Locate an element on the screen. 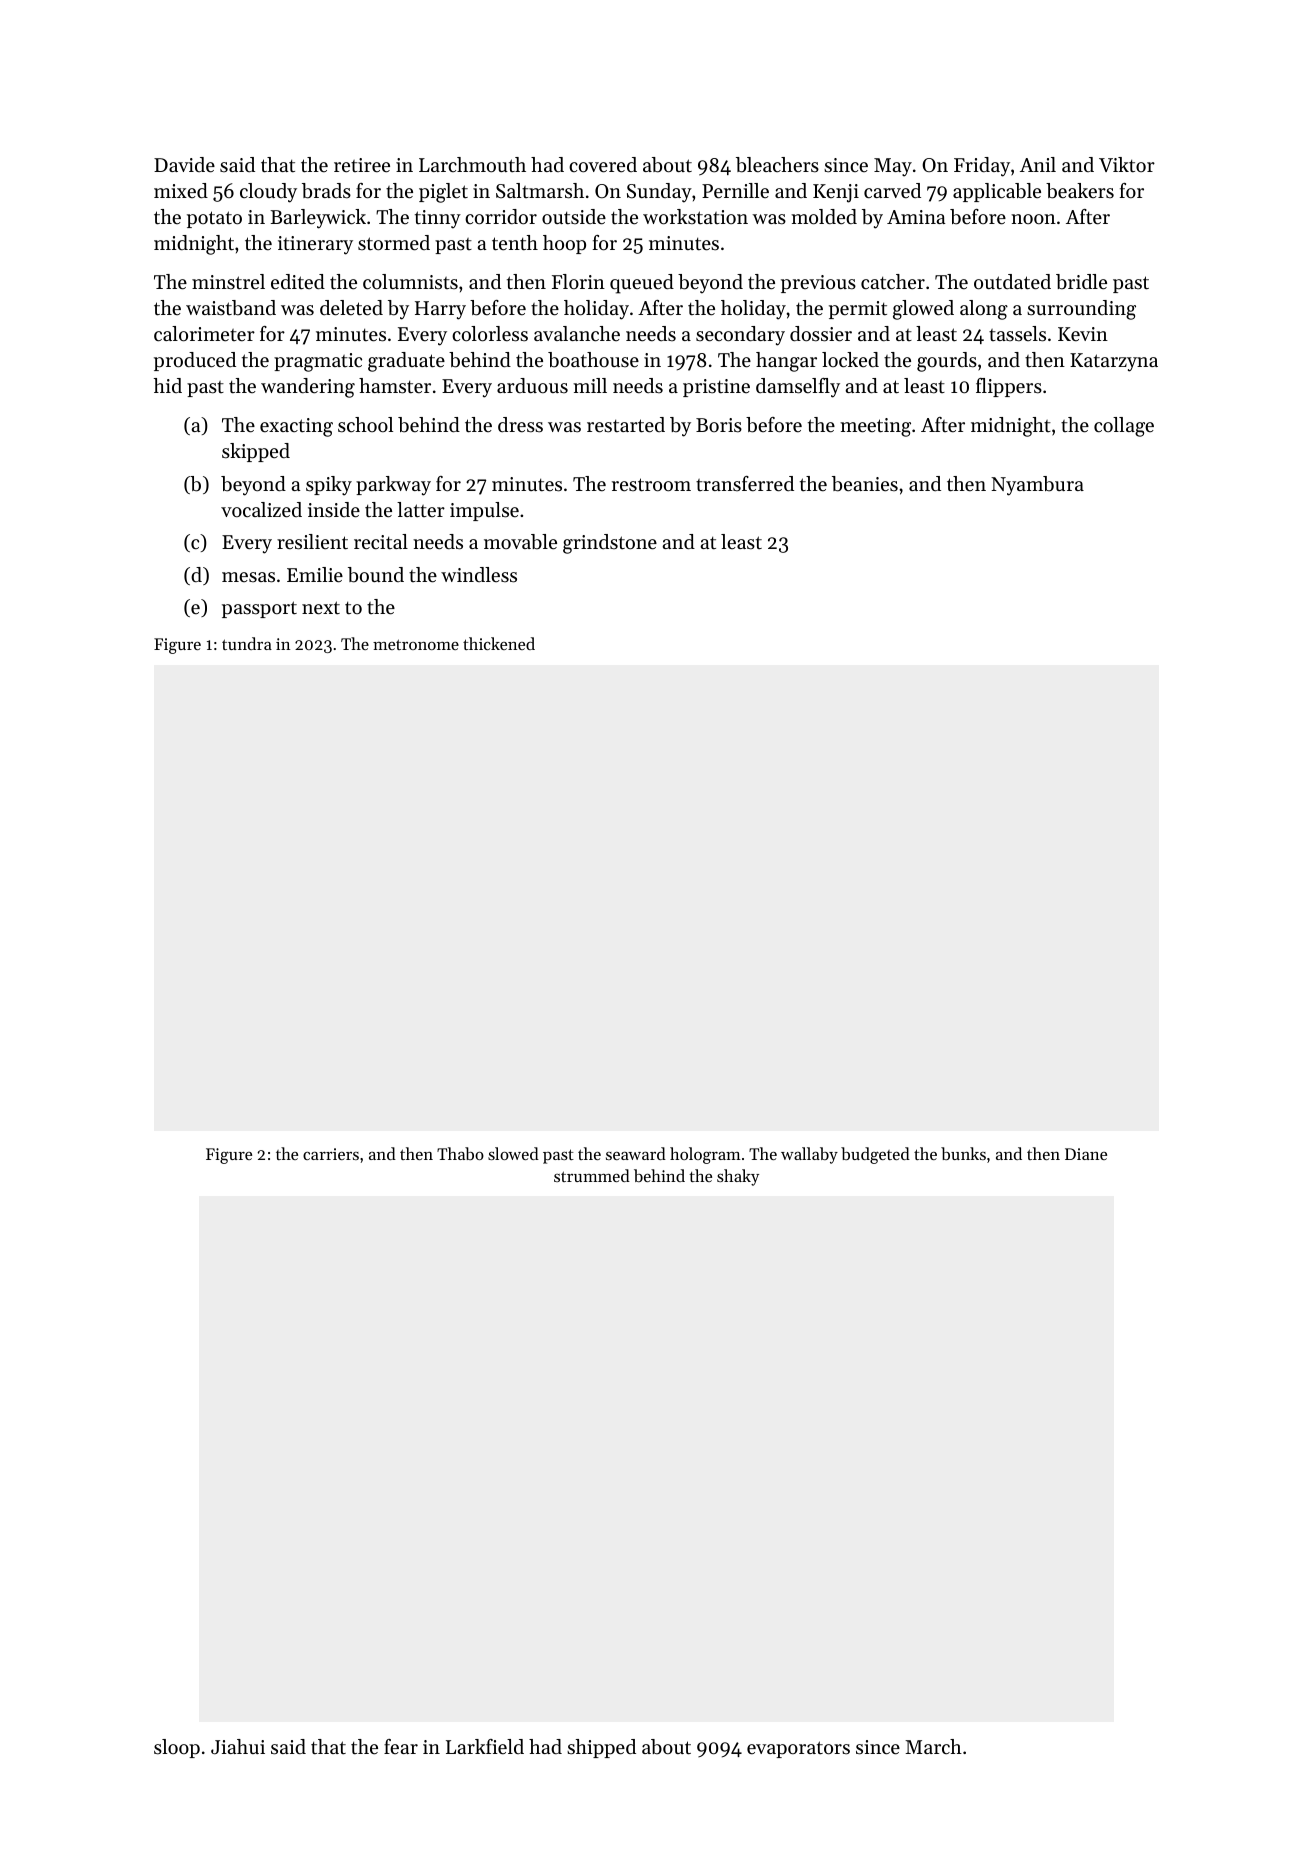 The width and height of the screenshot is (1313, 1857). Nyambura is located at coordinates (1037, 486).
